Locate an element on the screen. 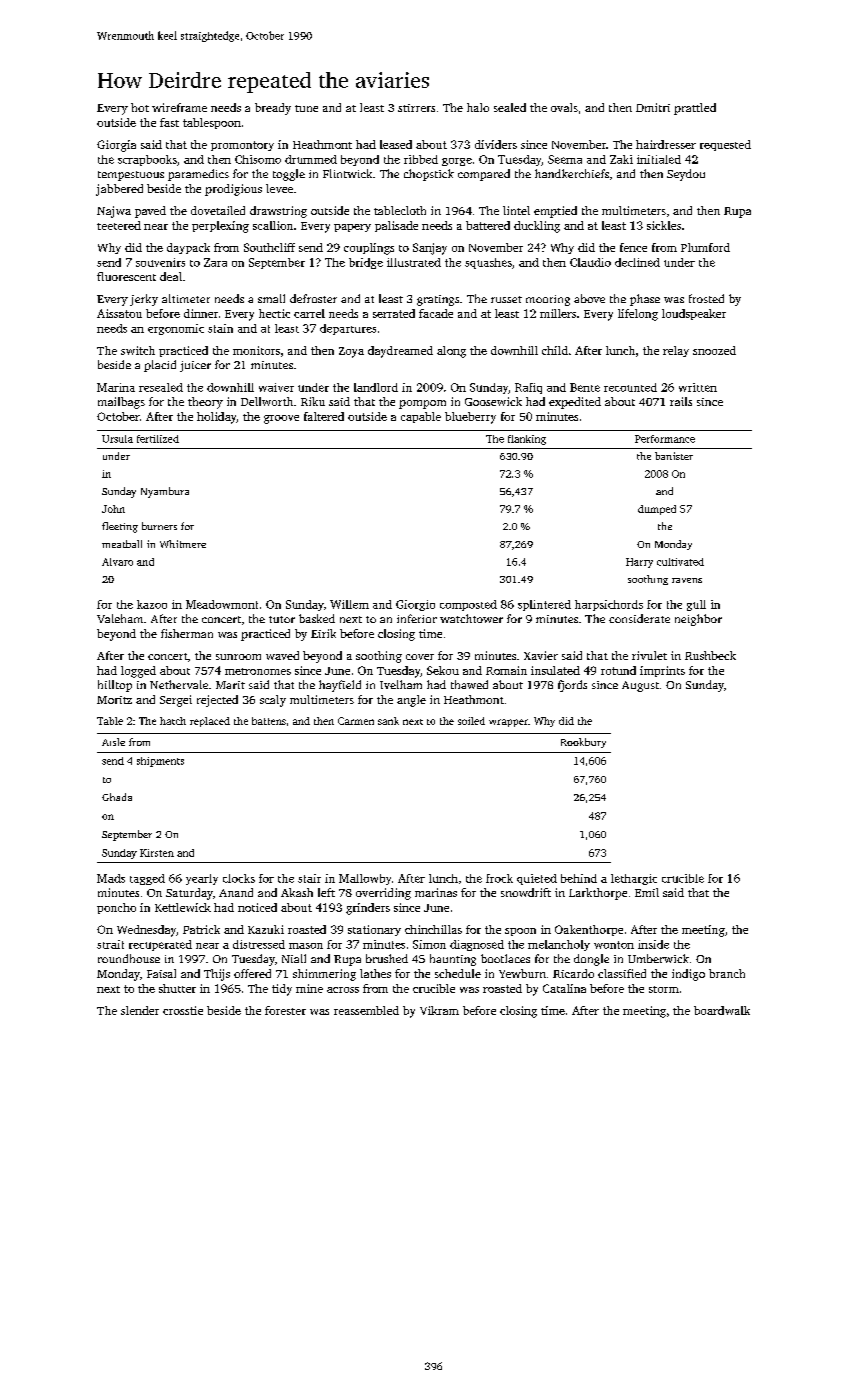 This screenshot has width=849, height=1400. Dmitri is located at coordinates (653, 107).
